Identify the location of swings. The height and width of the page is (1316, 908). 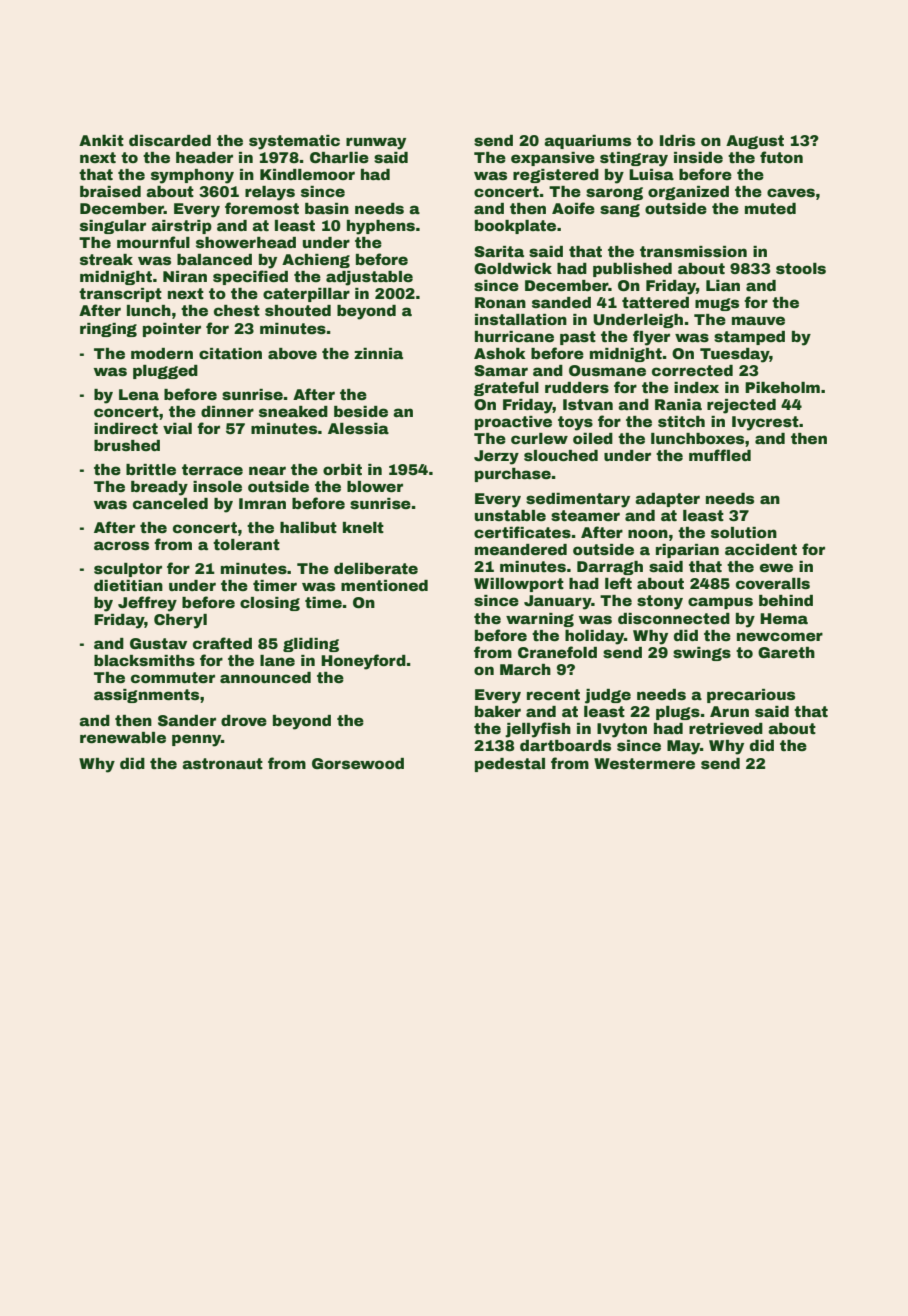
(702, 654).
